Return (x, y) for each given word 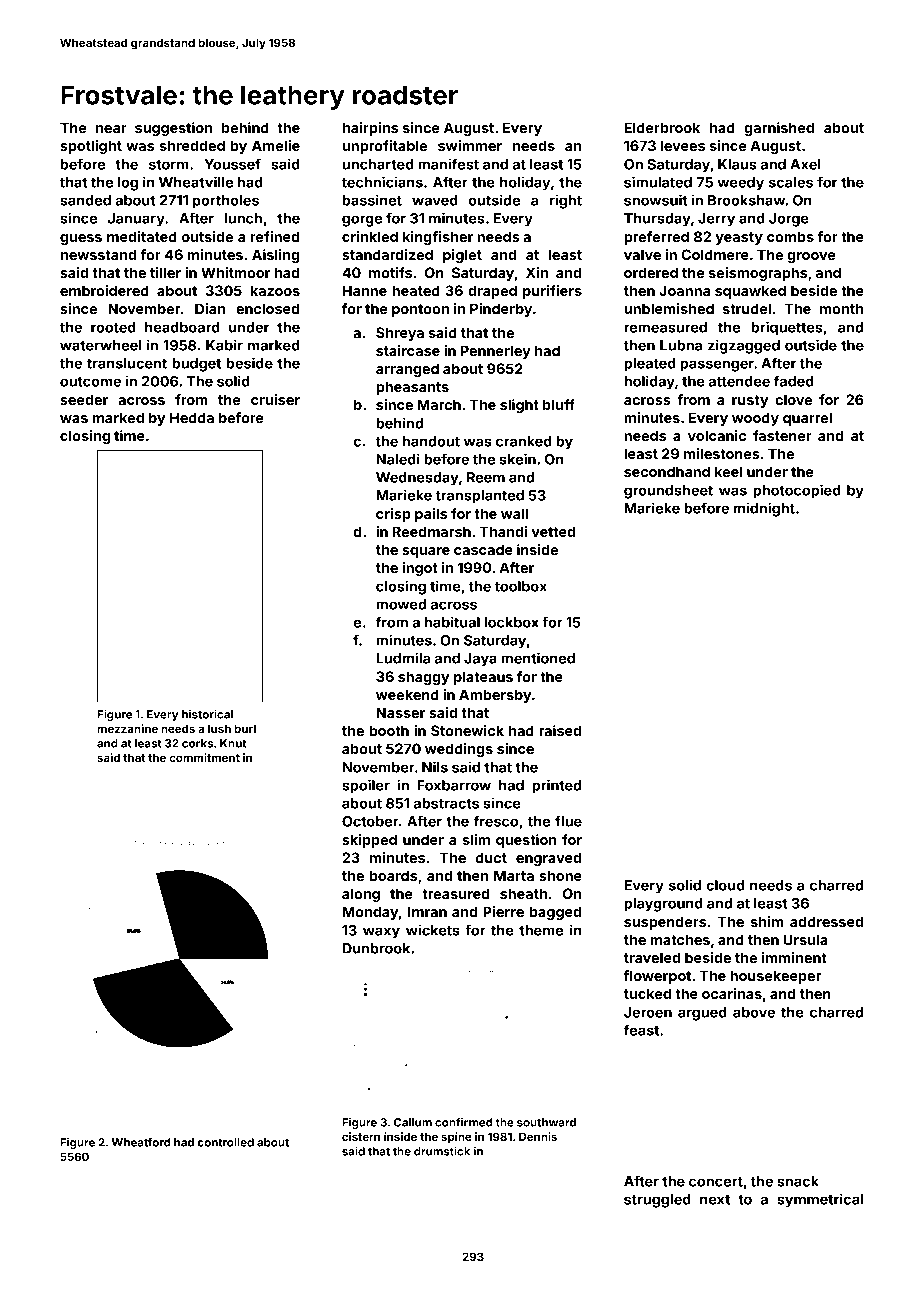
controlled (226, 1142)
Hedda (192, 417)
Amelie (276, 145)
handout (431, 441)
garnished (779, 129)
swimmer (470, 145)
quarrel (807, 419)
